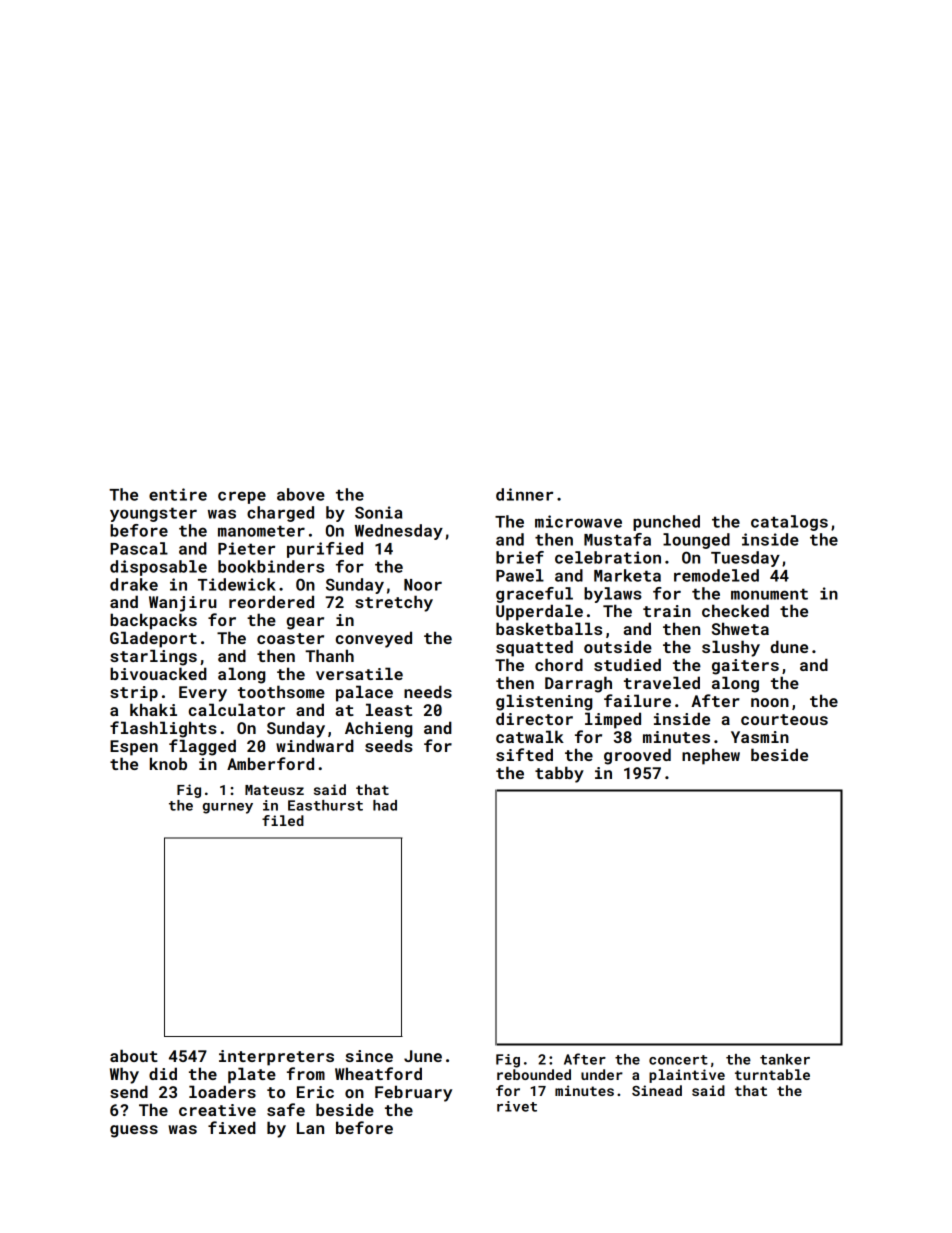 The height and width of the document is (1233, 952). What do you see at coordinates (618, 646) in the document?
I see `outside` at bounding box center [618, 646].
